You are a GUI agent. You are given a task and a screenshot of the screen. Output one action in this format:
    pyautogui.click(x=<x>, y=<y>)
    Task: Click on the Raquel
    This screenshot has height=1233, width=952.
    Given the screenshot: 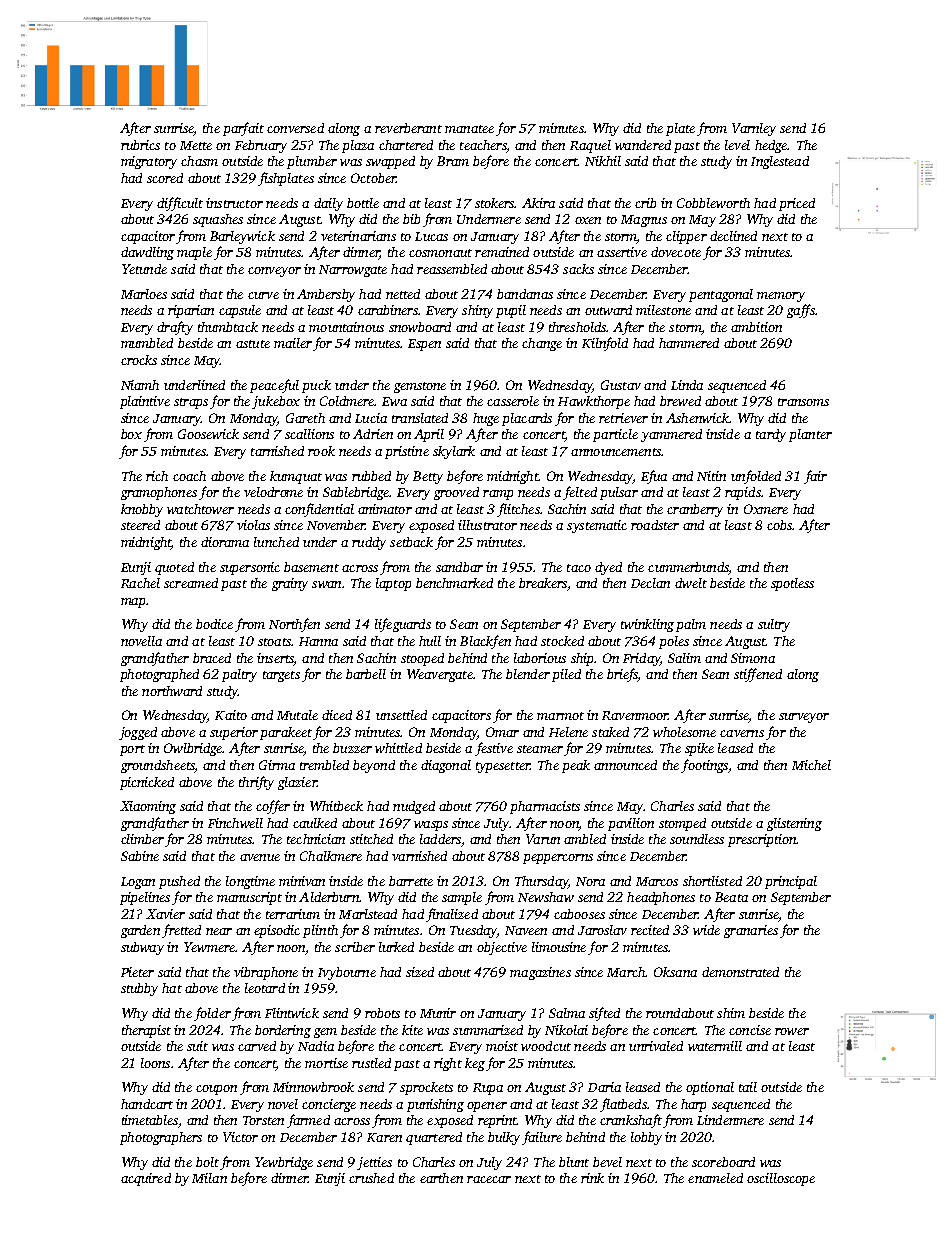 What is the action you would take?
    pyautogui.click(x=590, y=146)
